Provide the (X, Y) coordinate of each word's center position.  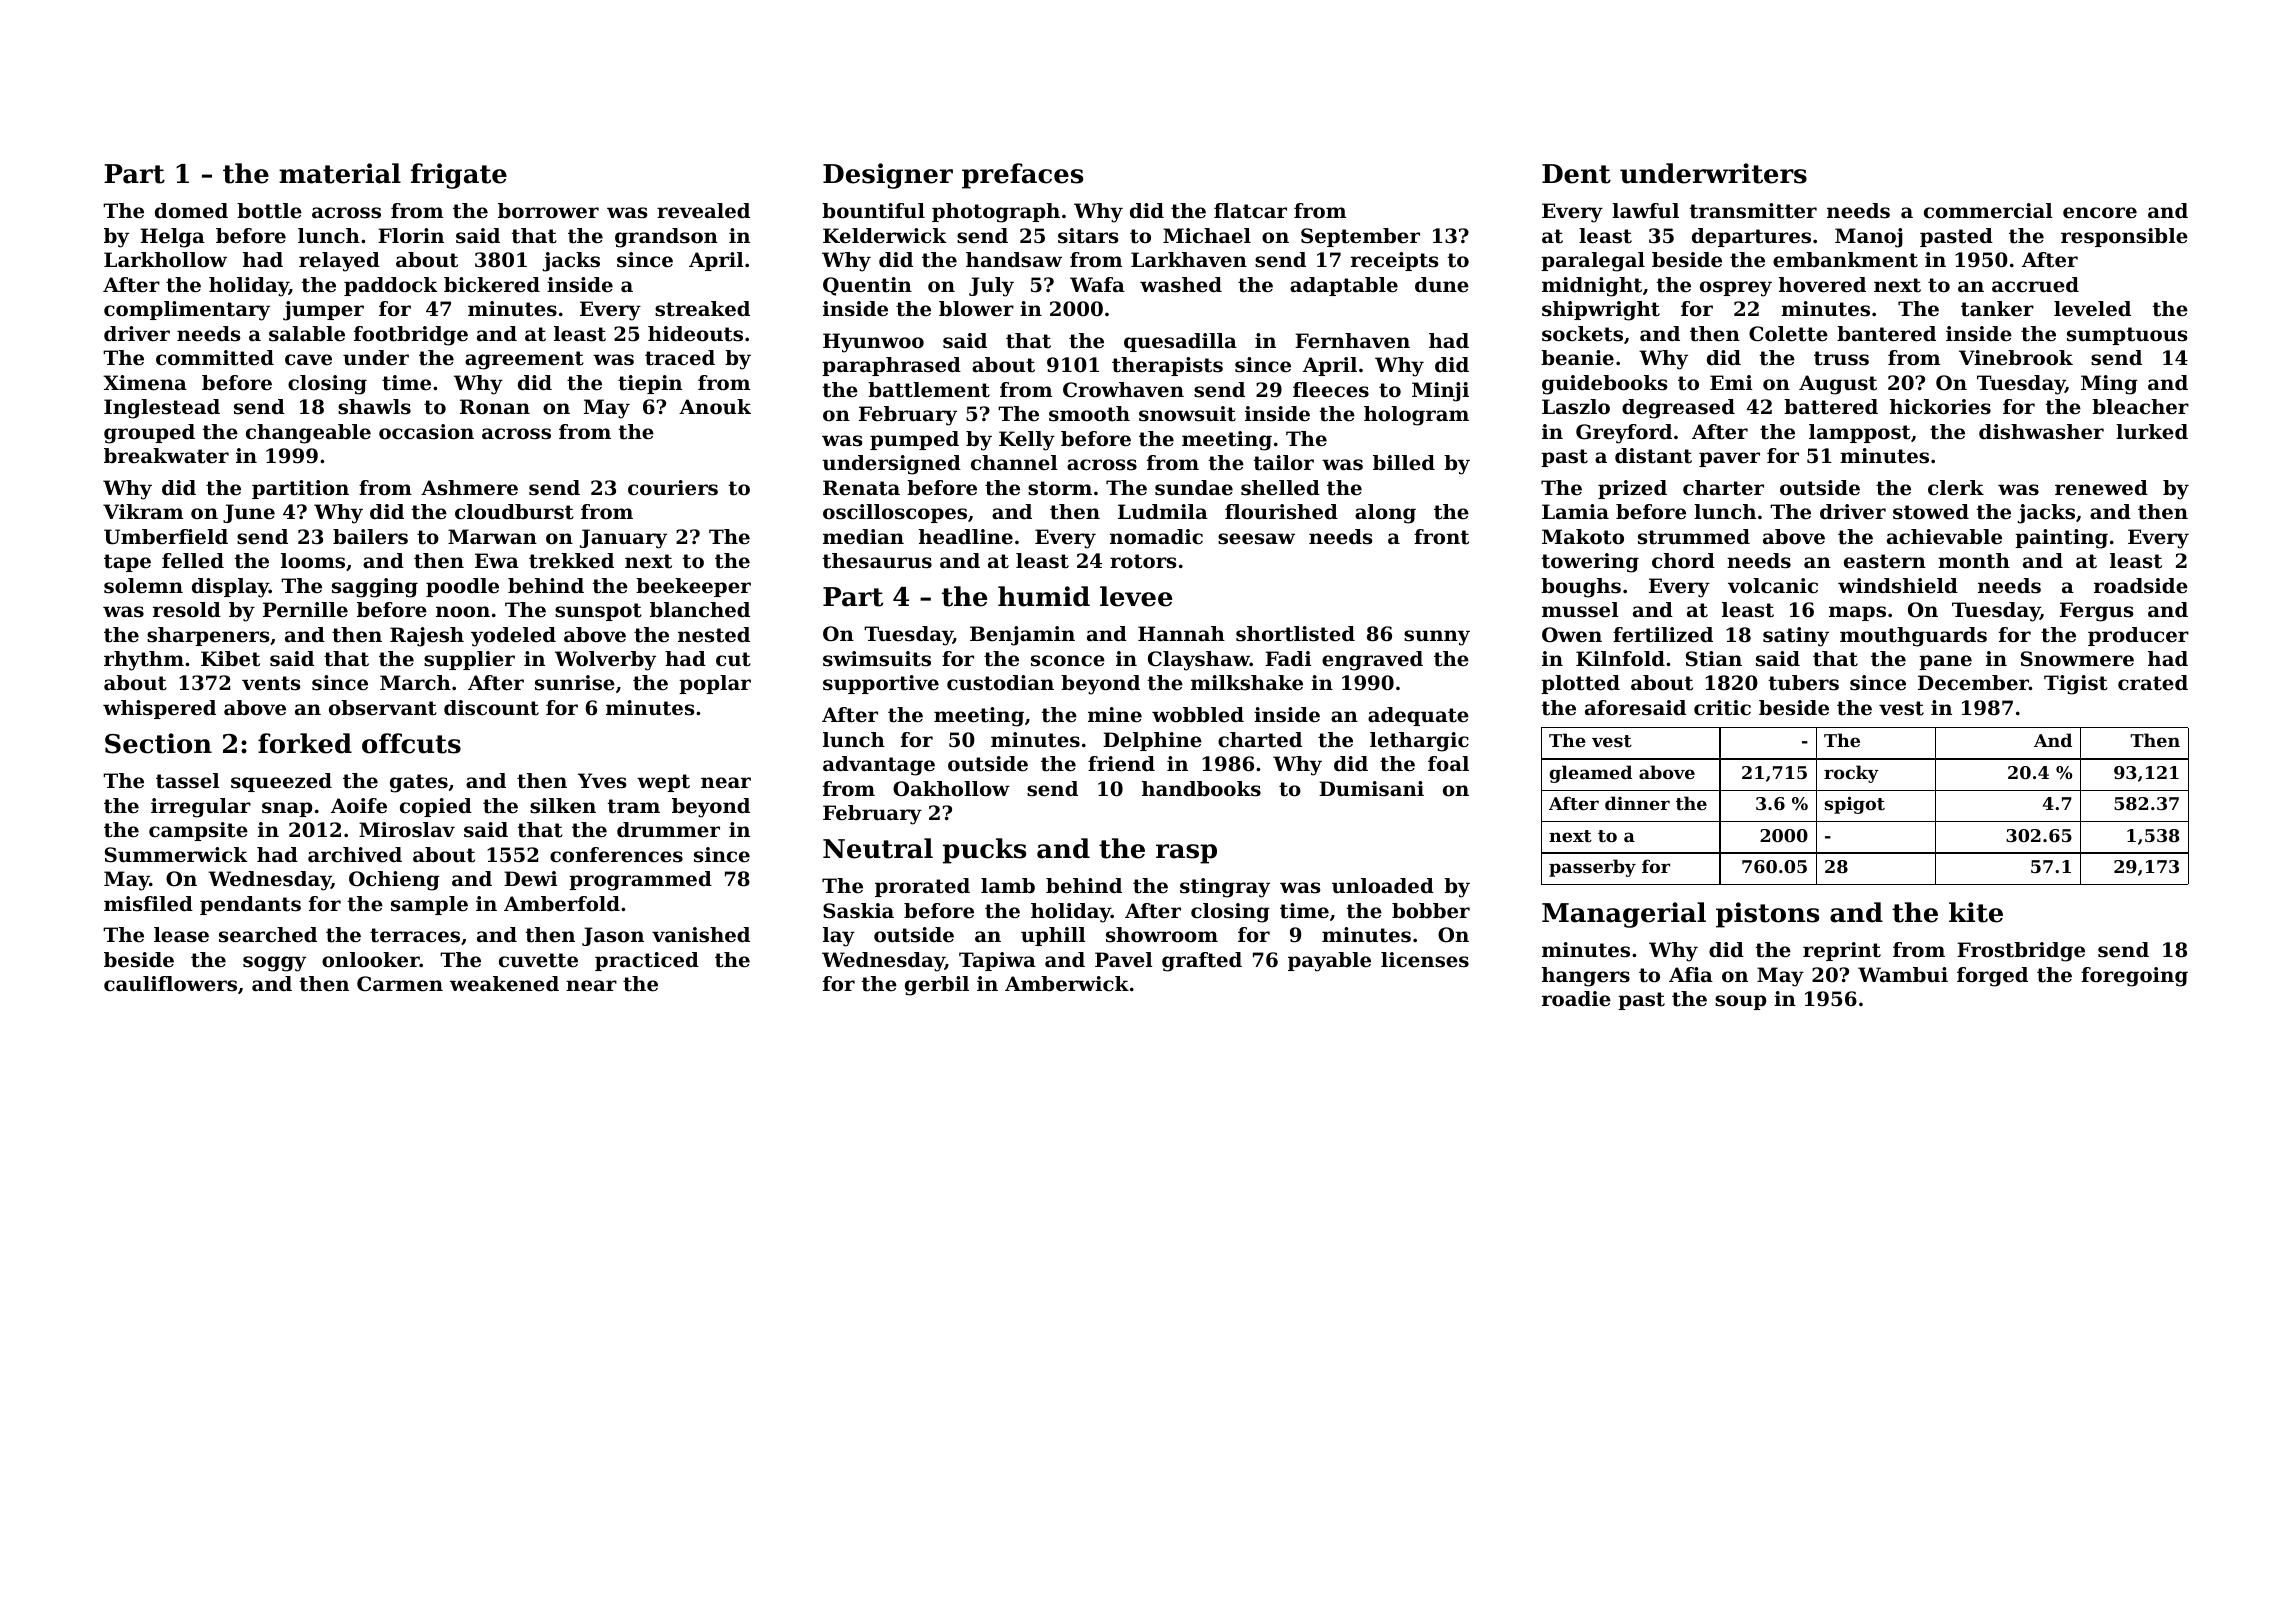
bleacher (2140, 407)
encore (2100, 213)
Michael (1207, 236)
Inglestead (162, 409)
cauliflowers (170, 984)
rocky (1851, 774)
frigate (459, 176)
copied (436, 807)
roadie (1576, 999)
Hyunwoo (873, 343)
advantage (879, 766)
